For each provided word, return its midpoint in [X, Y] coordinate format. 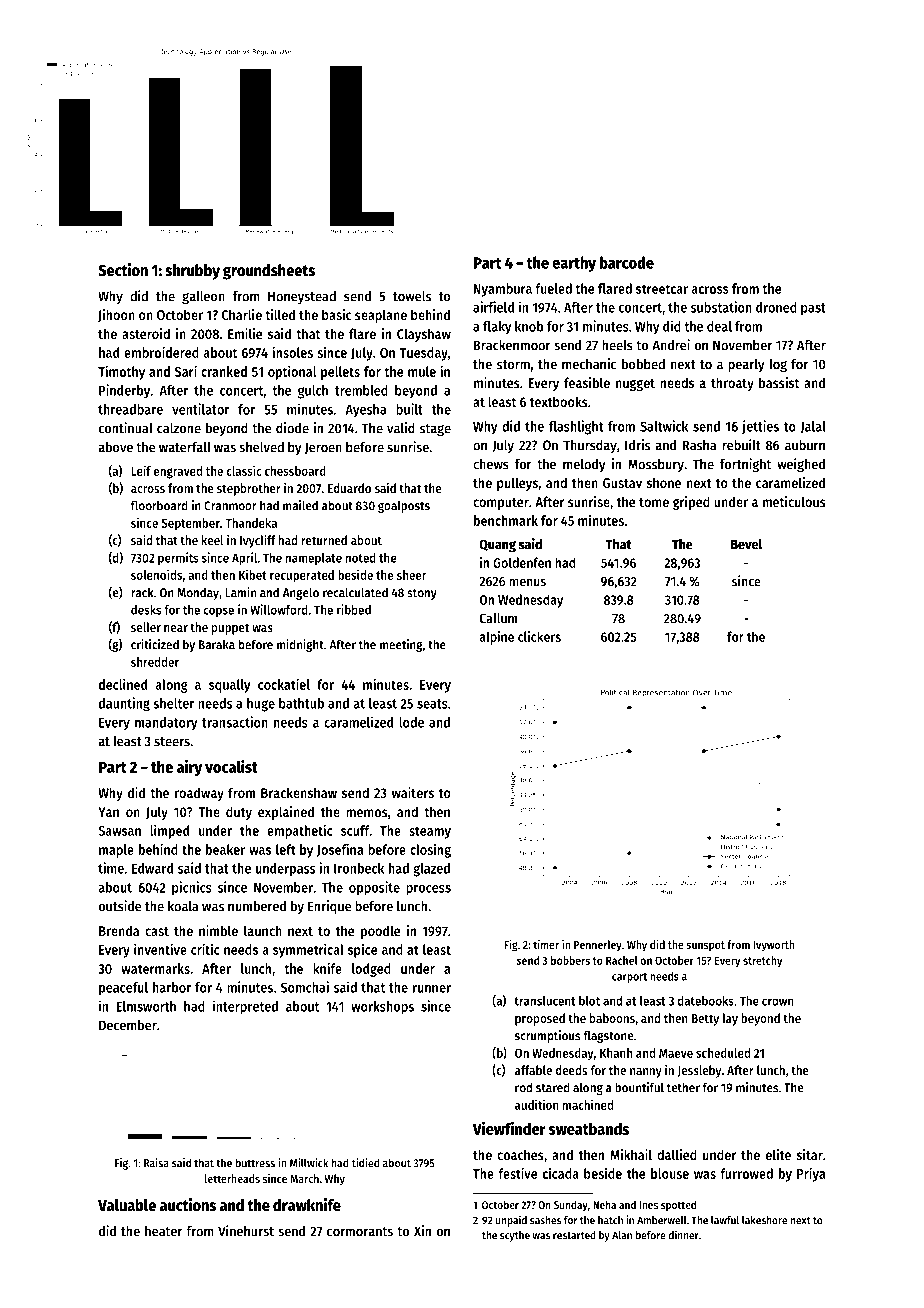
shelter [173, 703]
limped [169, 831]
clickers [539, 636]
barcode [627, 262]
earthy [574, 264]
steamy [430, 832]
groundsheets [269, 272]
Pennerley [598, 946]
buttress [255, 1163]
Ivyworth [774, 946]
